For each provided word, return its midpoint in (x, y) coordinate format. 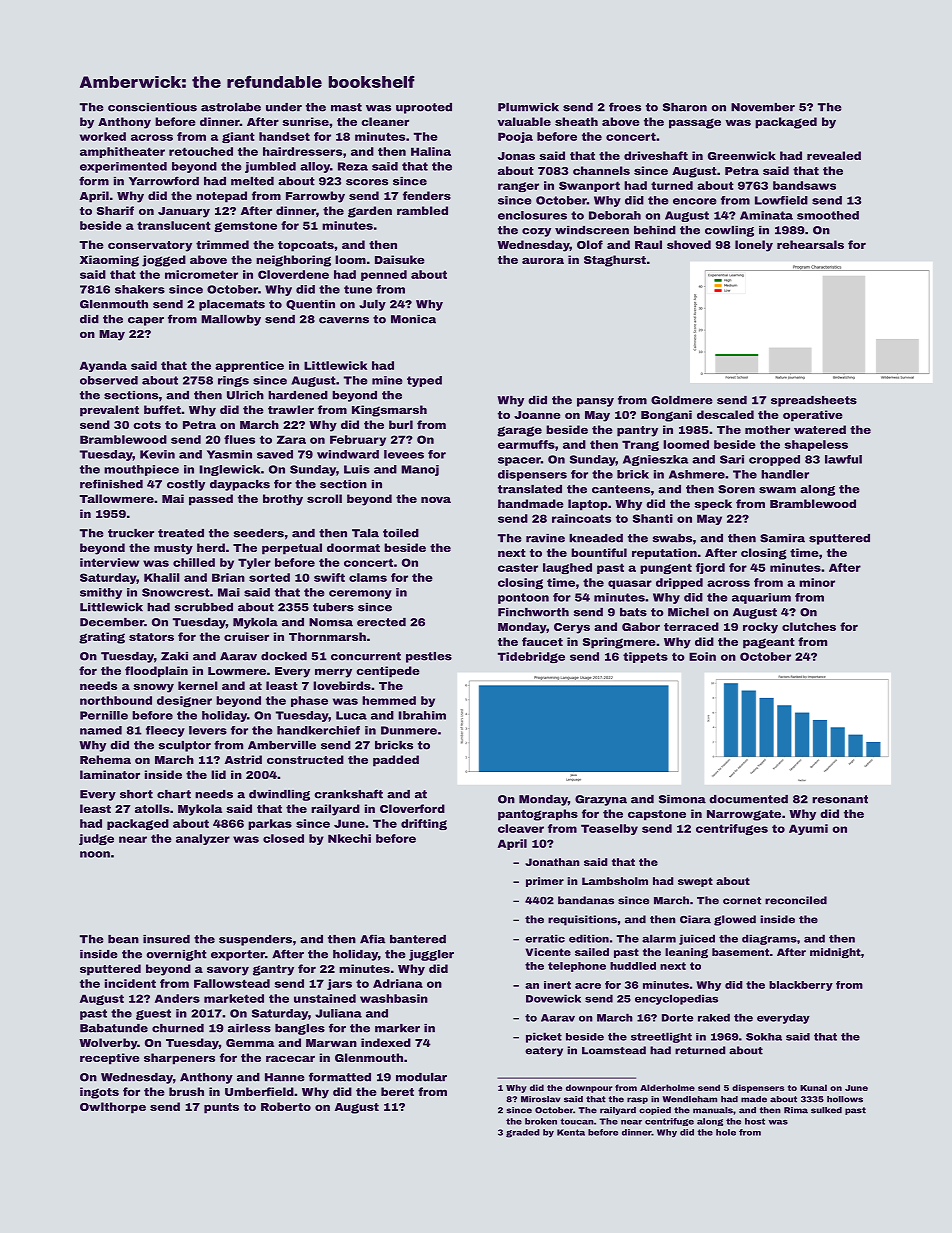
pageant (769, 643)
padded (396, 761)
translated (530, 489)
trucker (131, 533)
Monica (413, 319)
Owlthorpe (113, 1108)
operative (813, 416)
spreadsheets (814, 401)
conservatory (150, 246)
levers (208, 730)
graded (523, 1133)
